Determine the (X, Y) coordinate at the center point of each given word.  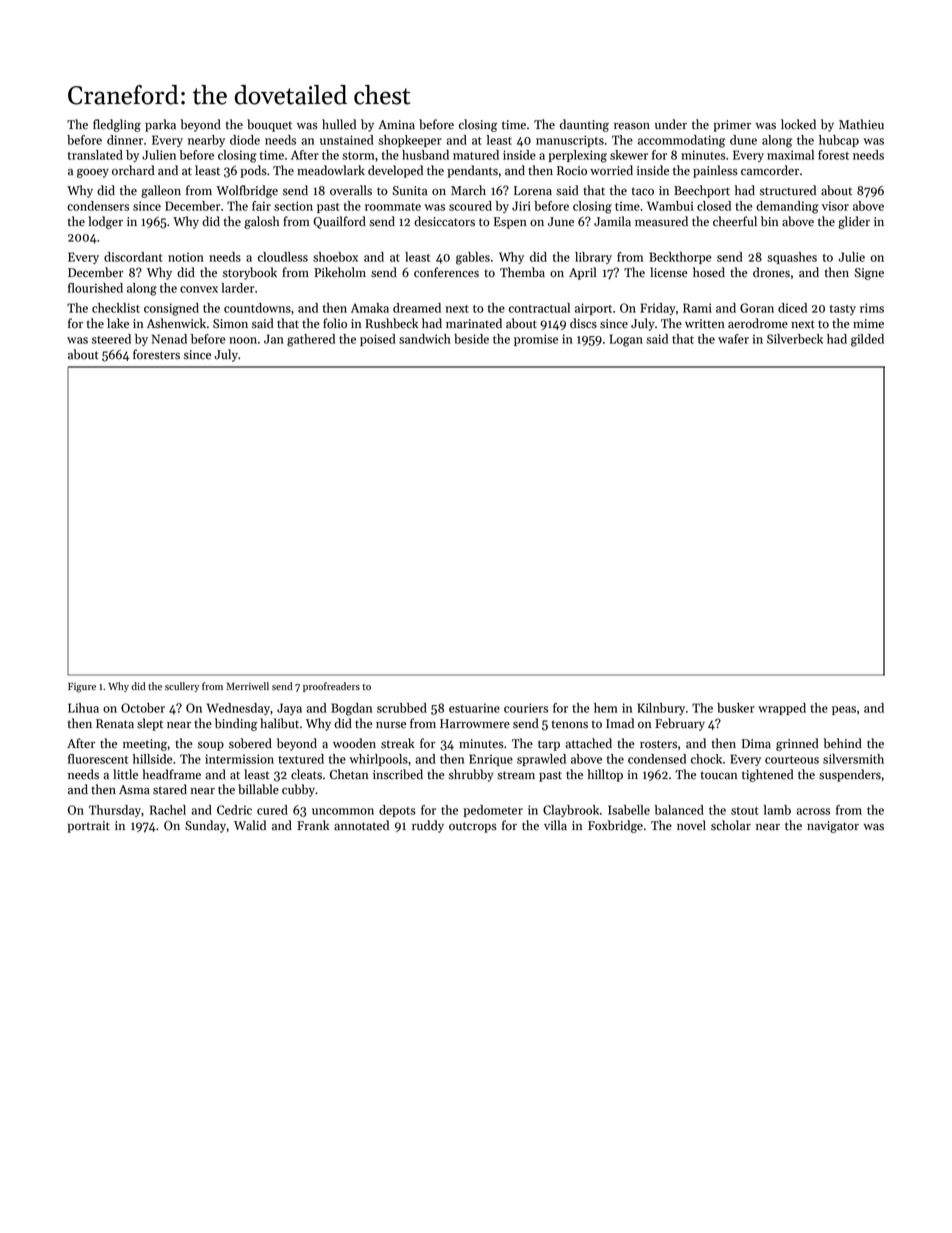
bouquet (269, 125)
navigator (833, 827)
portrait (88, 827)
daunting (584, 125)
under (671, 124)
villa (555, 825)
